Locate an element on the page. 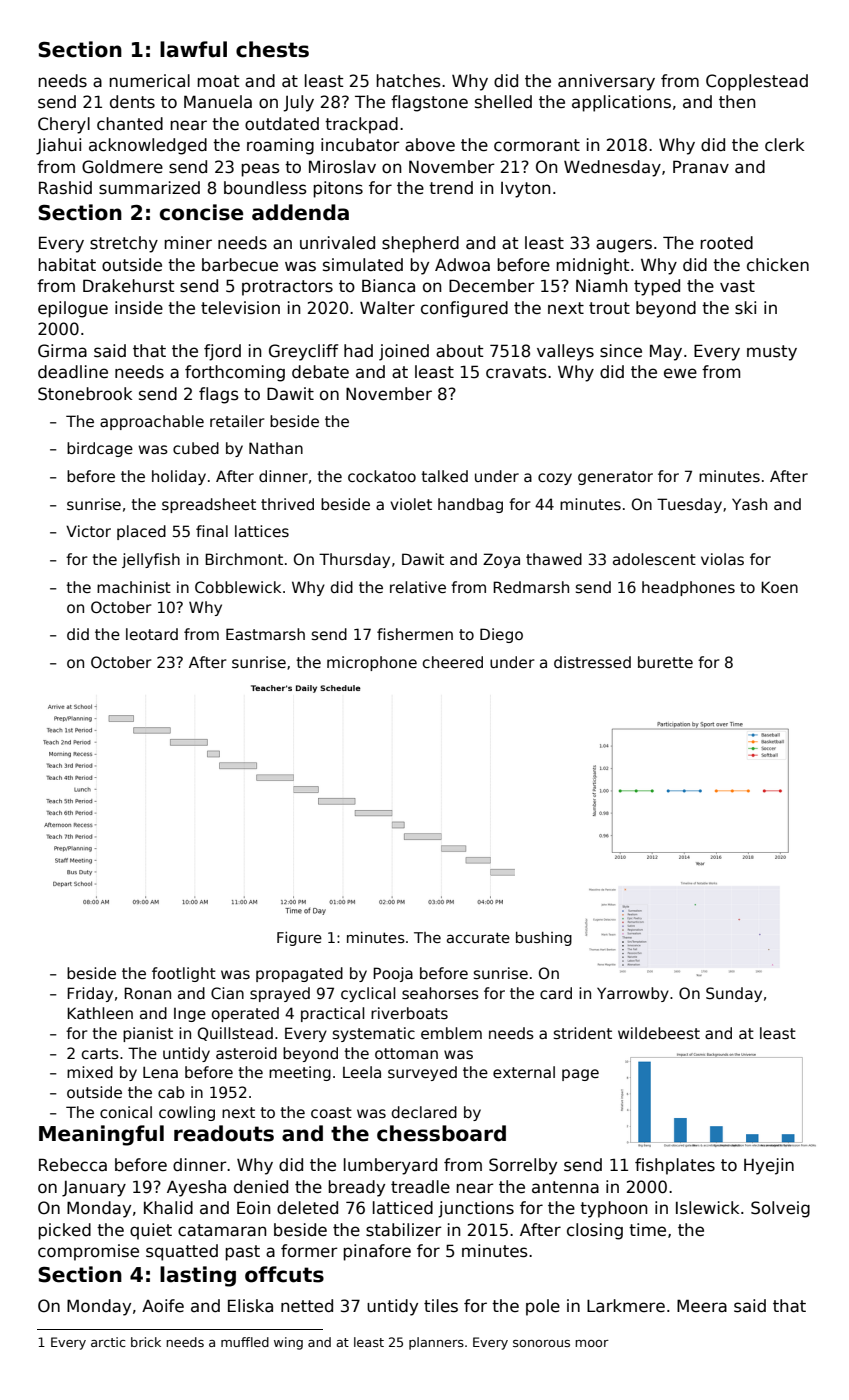  Yash is located at coordinates (749, 504).
